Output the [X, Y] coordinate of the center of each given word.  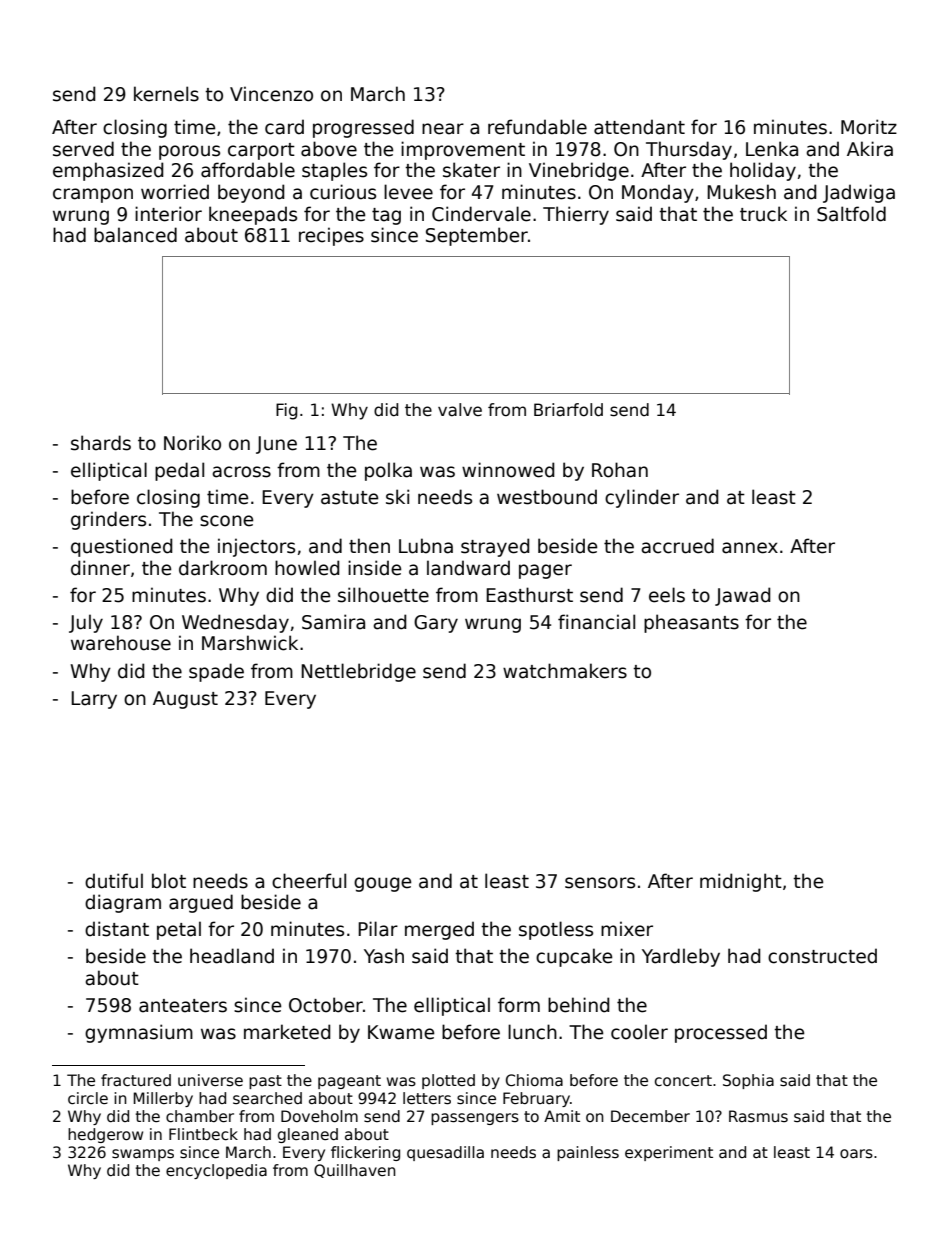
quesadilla [445, 1153]
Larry [94, 700]
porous [189, 152]
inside [374, 568]
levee [408, 192]
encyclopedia [216, 1171]
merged [439, 930]
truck [763, 214]
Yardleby [681, 957]
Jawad [743, 596]
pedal [179, 471]
